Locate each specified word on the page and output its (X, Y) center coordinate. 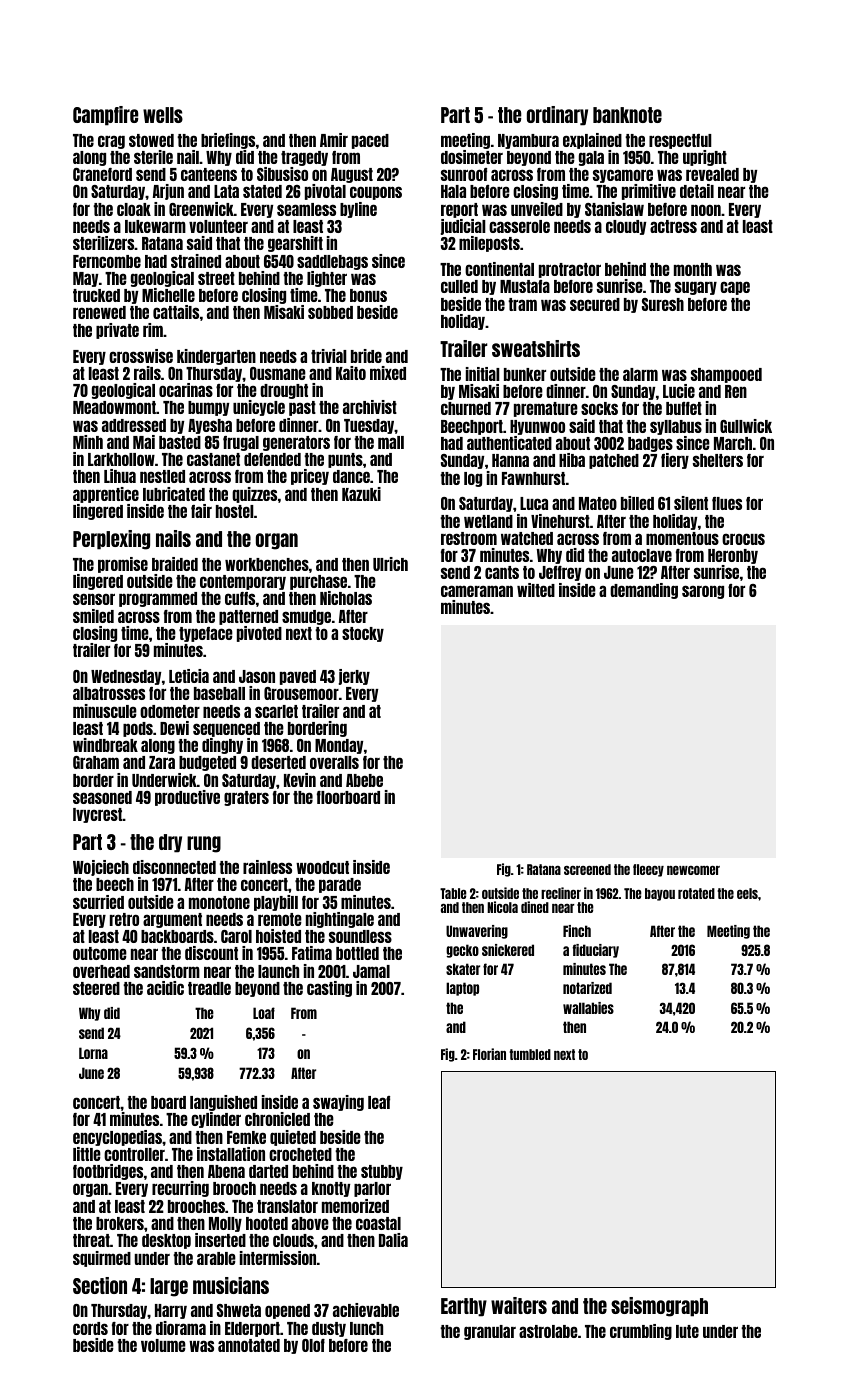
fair (201, 511)
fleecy (648, 870)
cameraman (477, 591)
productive (187, 798)
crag (111, 142)
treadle (209, 988)
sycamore (623, 176)
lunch (366, 1328)
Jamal (371, 971)
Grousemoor (301, 693)
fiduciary (595, 951)
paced (370, 141)
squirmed (102, 1259)
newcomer (693, 870)
